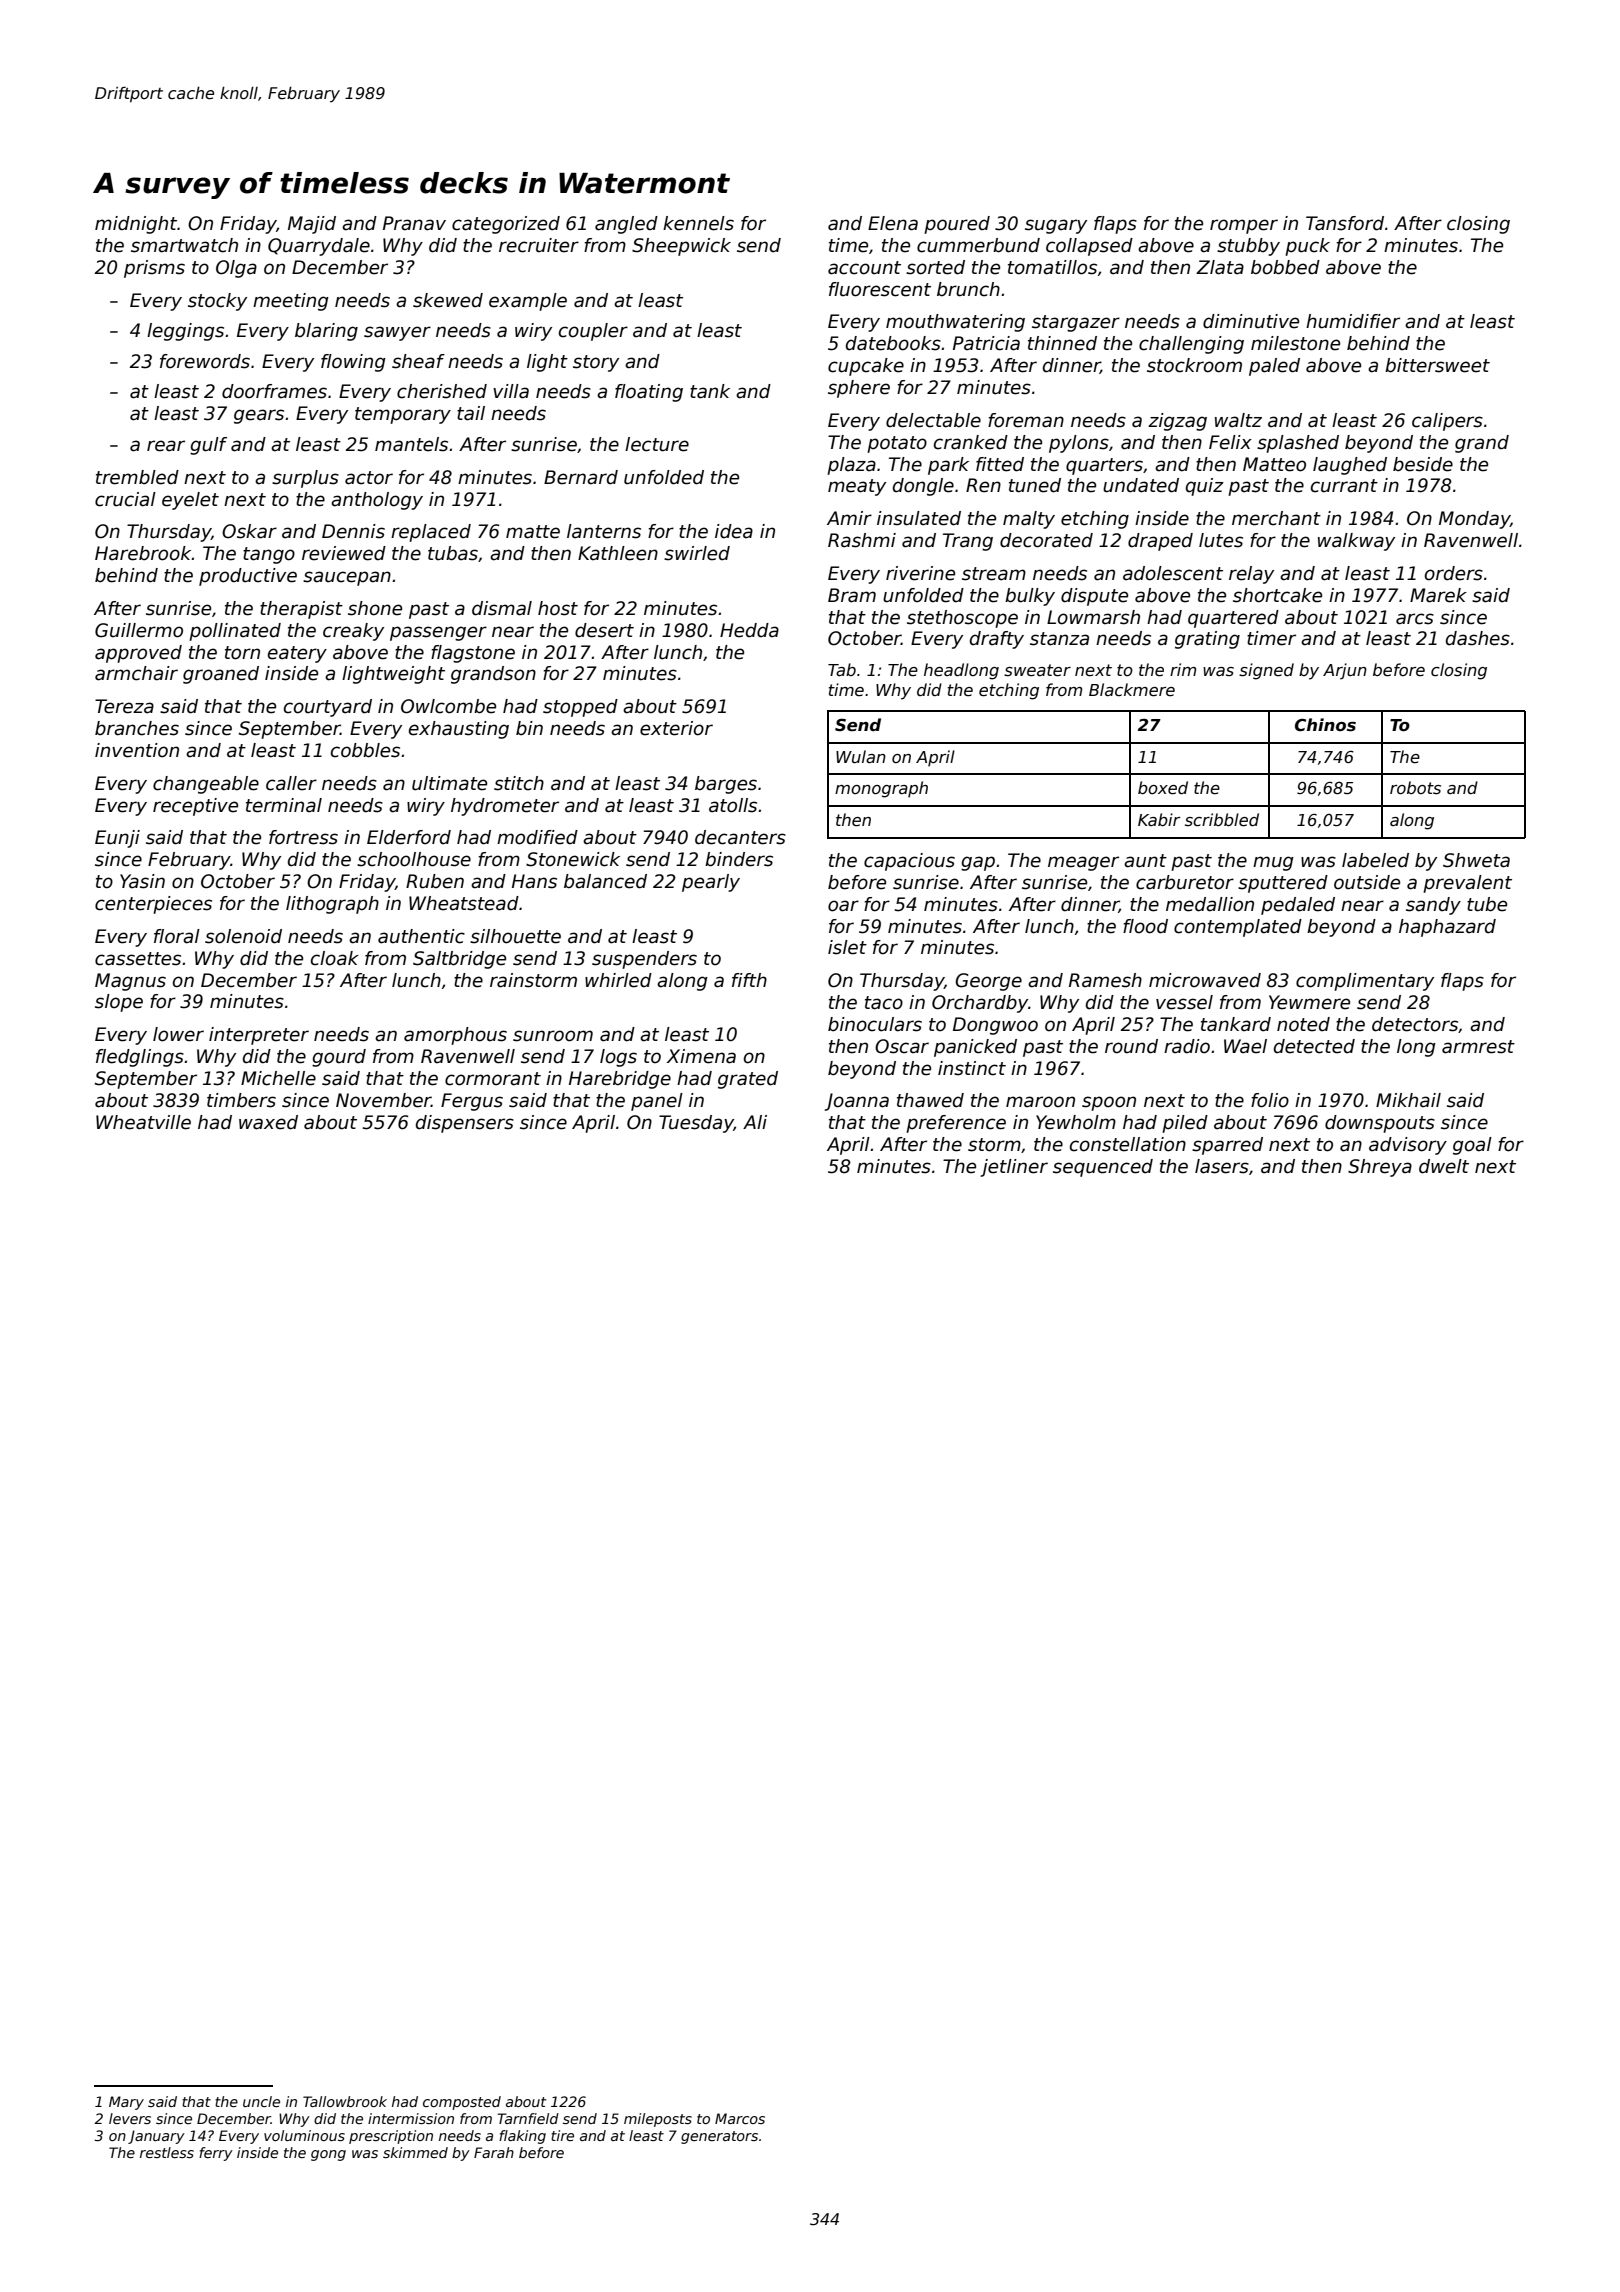 This screenshot has width=1620, height=2292. What do you see at coordinates (734, 531) in the screenshot?
I see `idea` at bounding box center [734, 531].
